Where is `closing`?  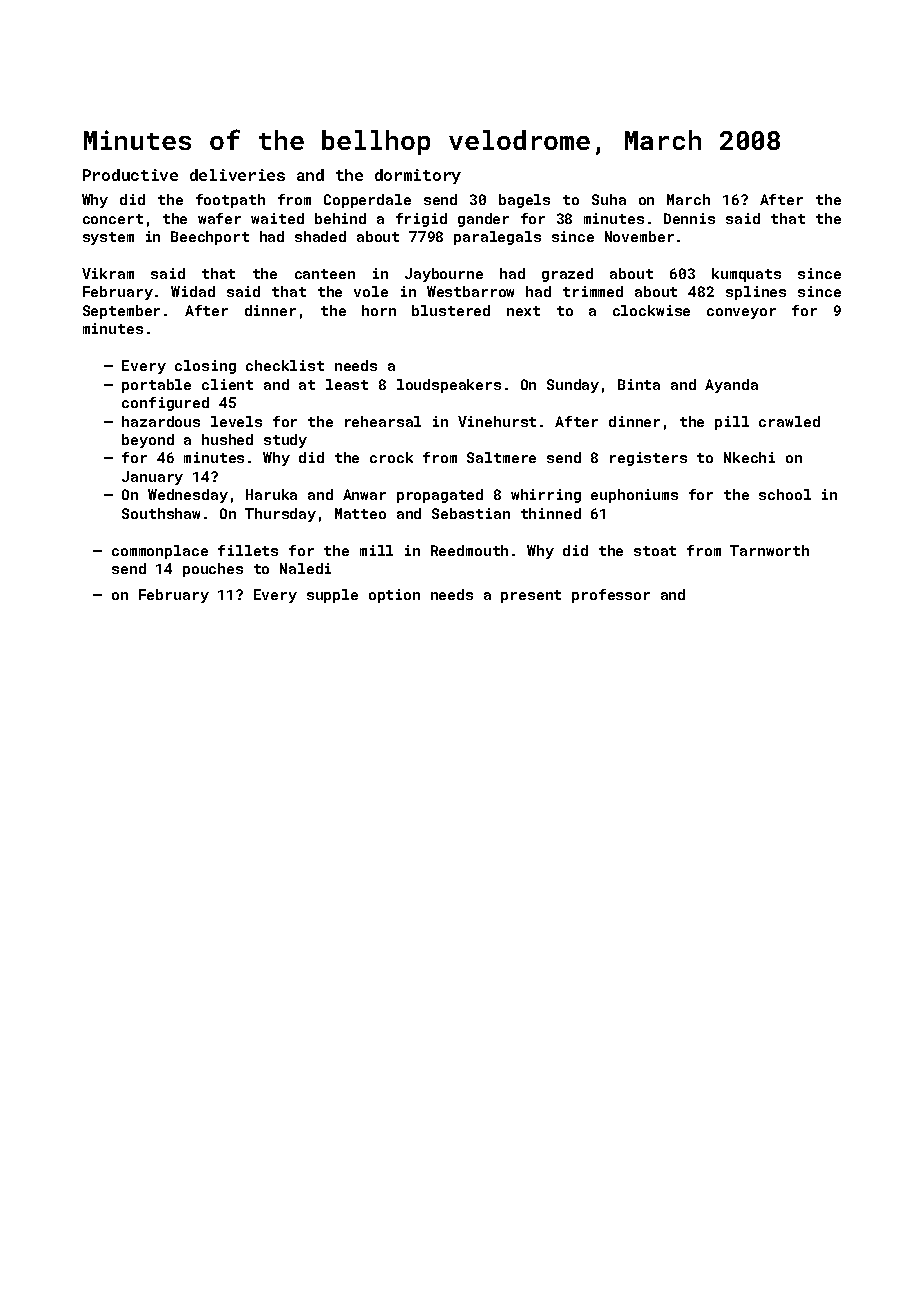
closing is located at coordinates (205, 367).
